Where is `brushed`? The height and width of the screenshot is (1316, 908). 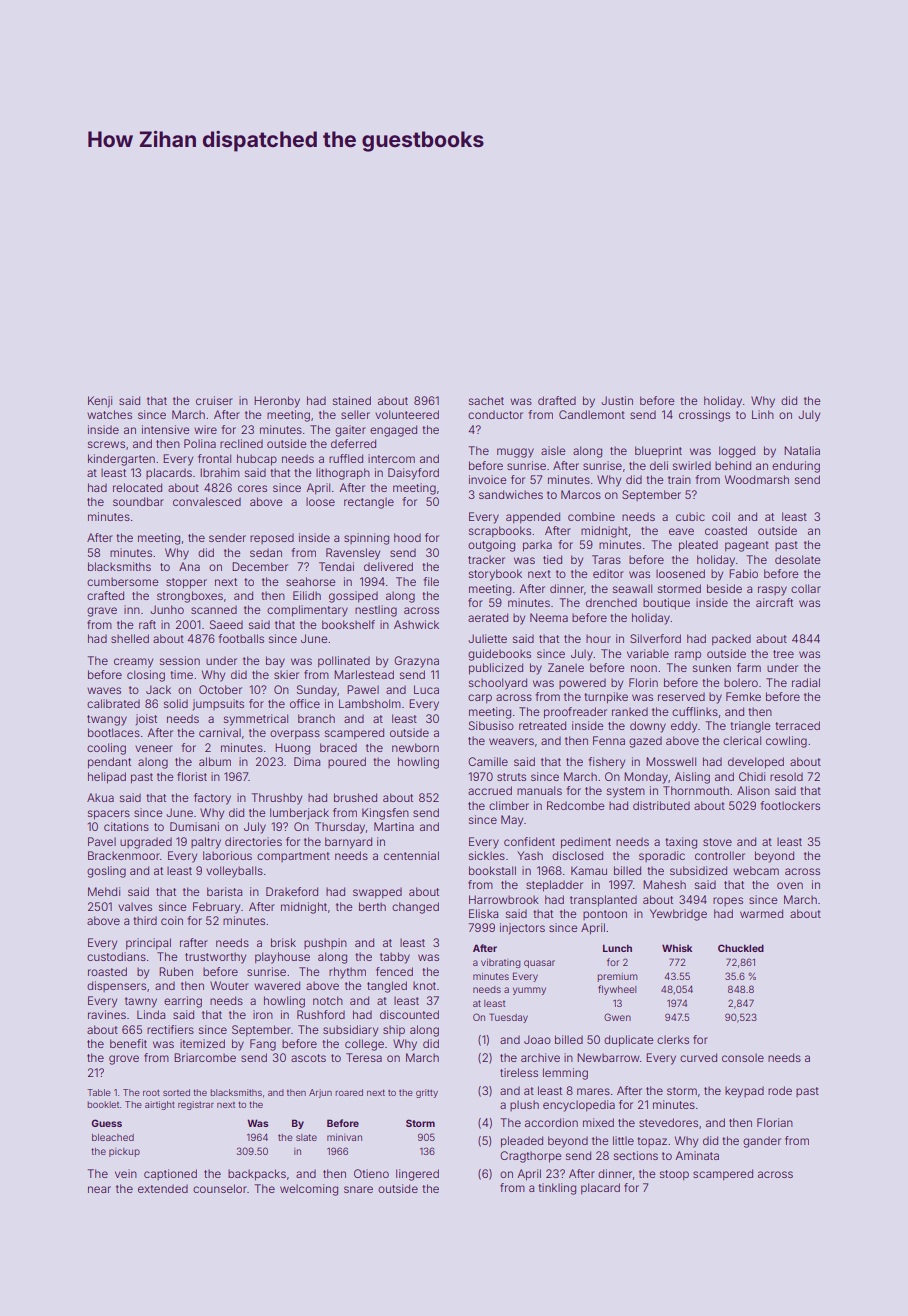
brushed is located at coordinates (355, 797).
